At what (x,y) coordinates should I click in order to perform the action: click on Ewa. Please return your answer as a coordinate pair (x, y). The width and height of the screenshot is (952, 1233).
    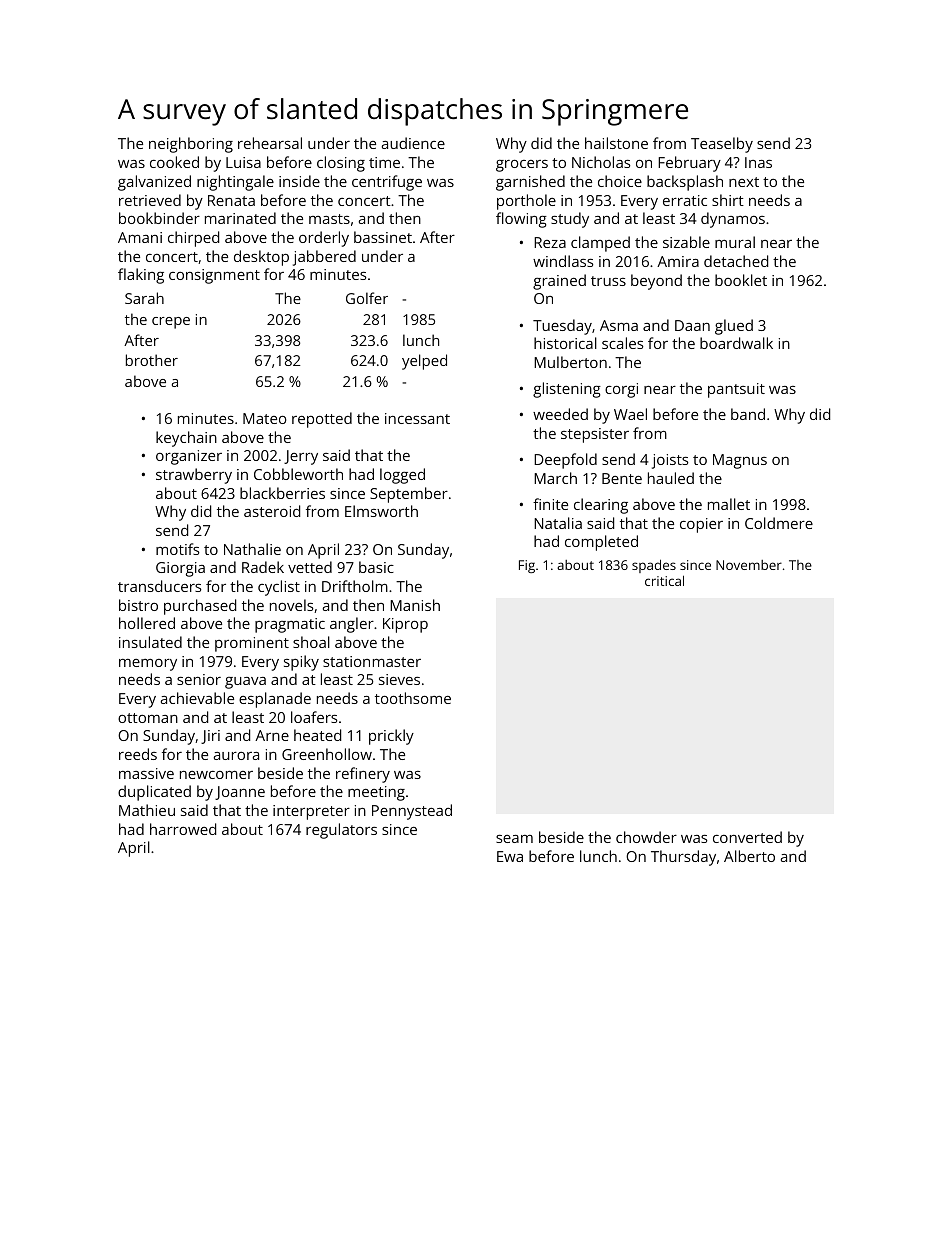
    Looking at the image, I should click on (510, 856).
